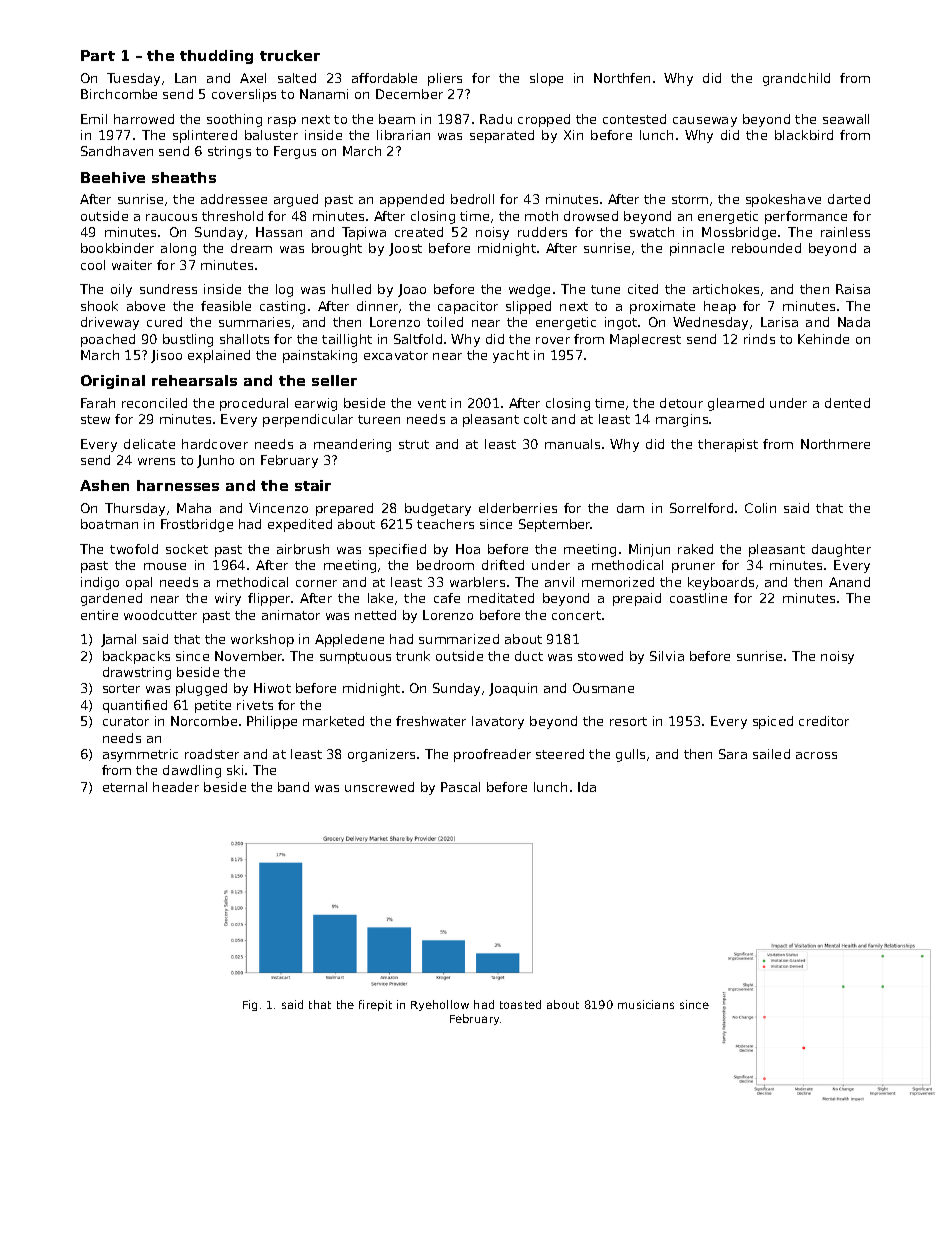  What do you see at coordinates (98, 403) in the page?
I see `Farah` at bounding box center [98, 403].
